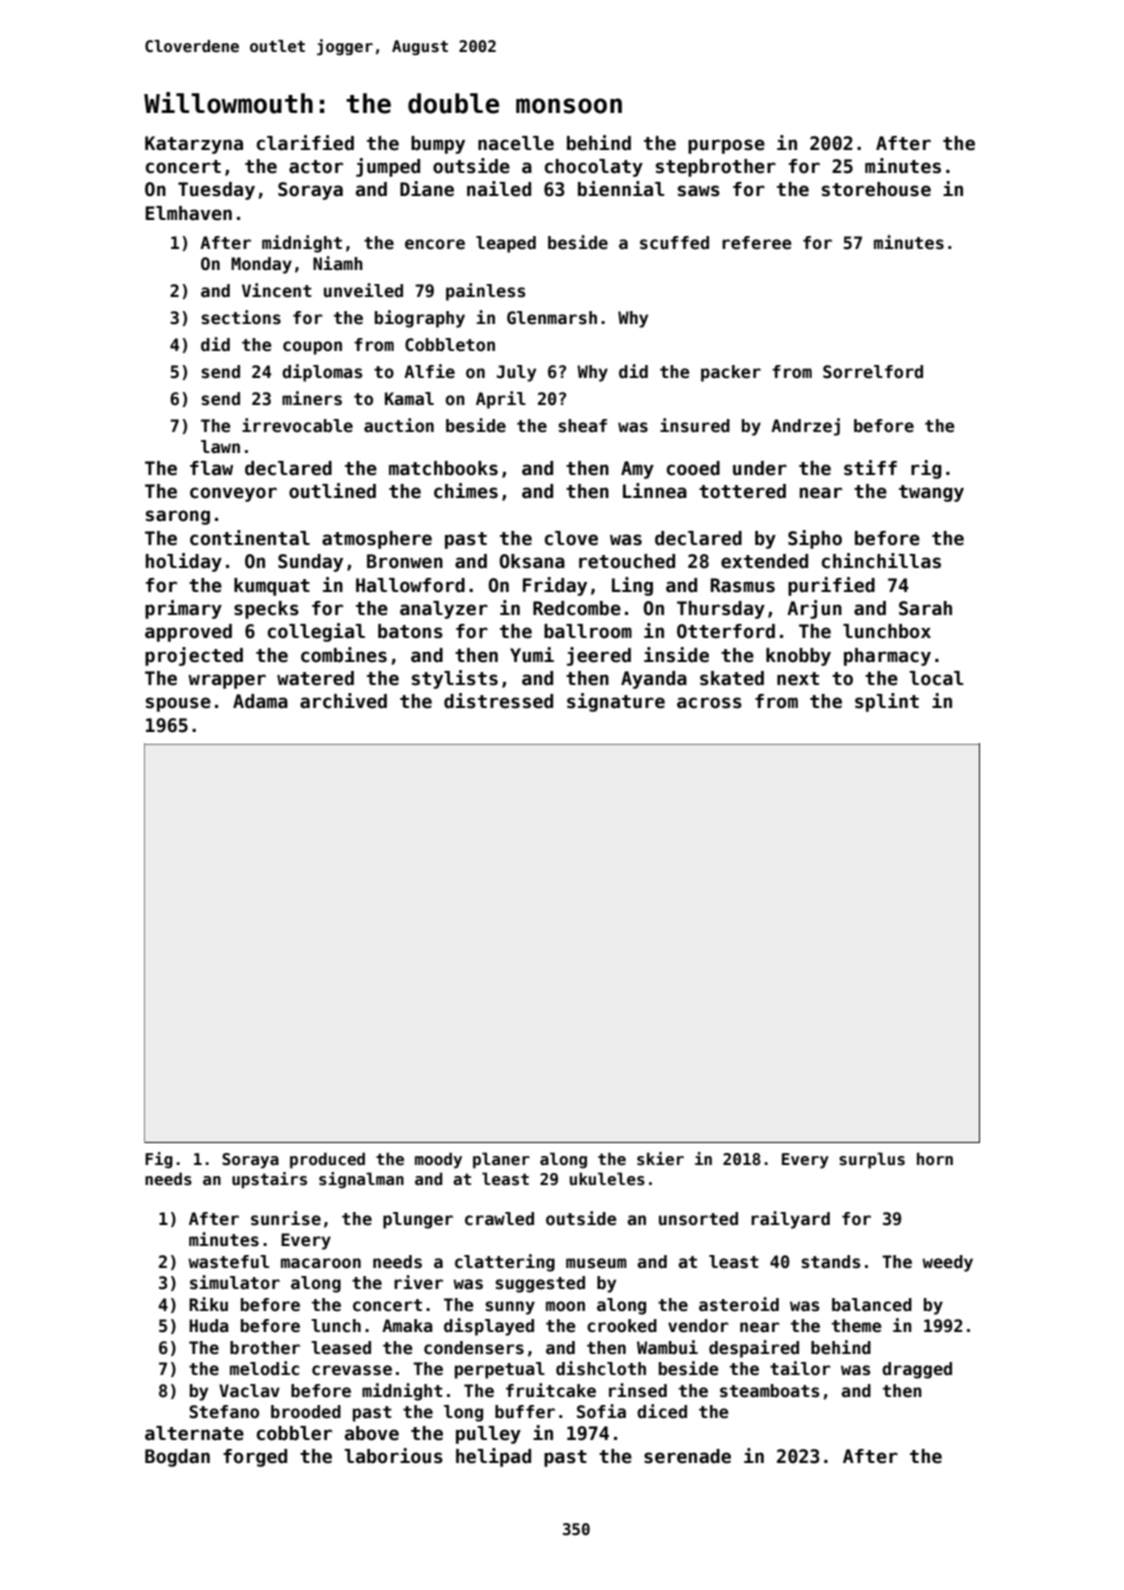  What do you see at coordinates (420, 319) in the document?
I see `biography` at bounding box center [420, 319].
